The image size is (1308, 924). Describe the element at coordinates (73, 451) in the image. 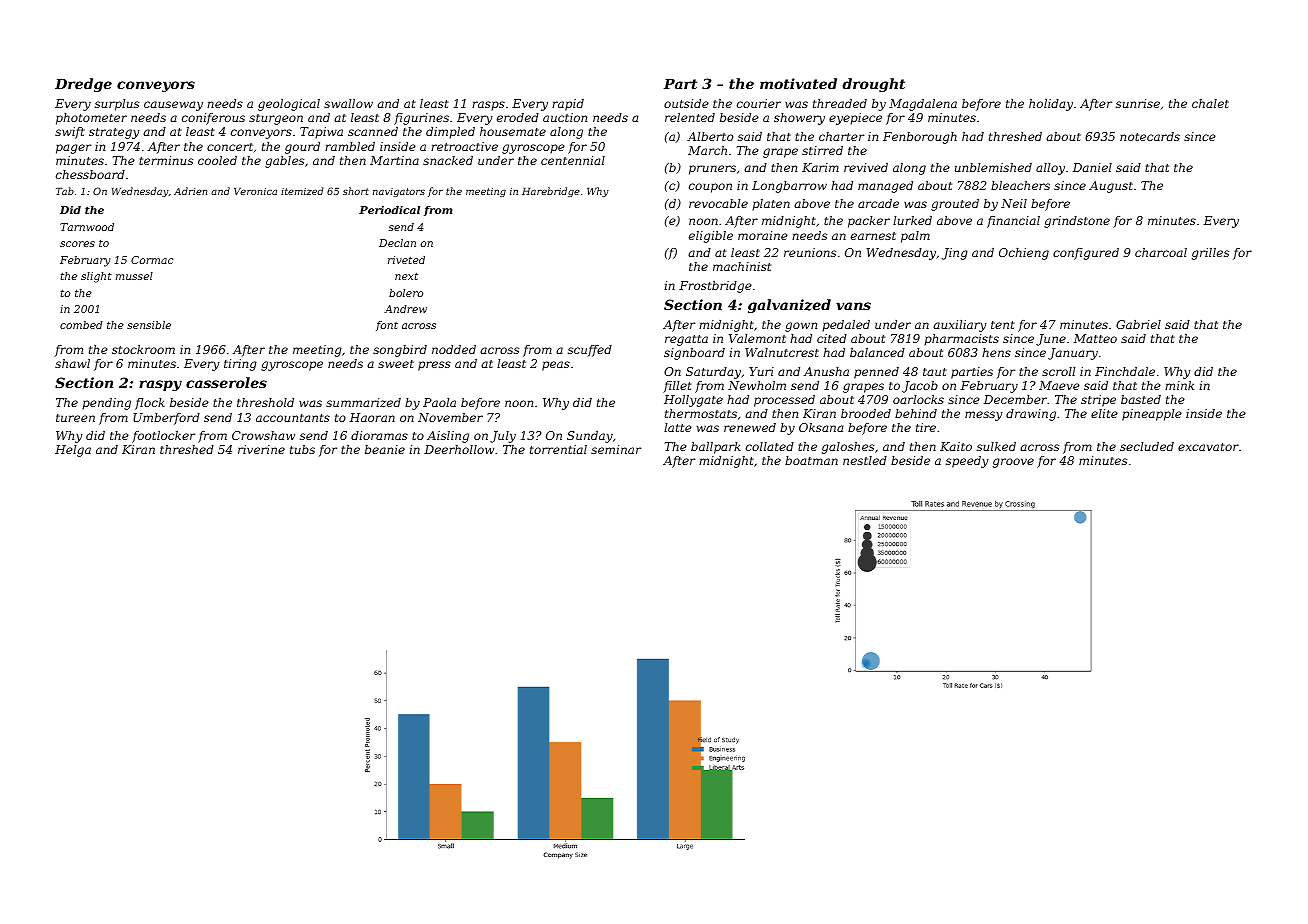

I see `Helga` at that location.
